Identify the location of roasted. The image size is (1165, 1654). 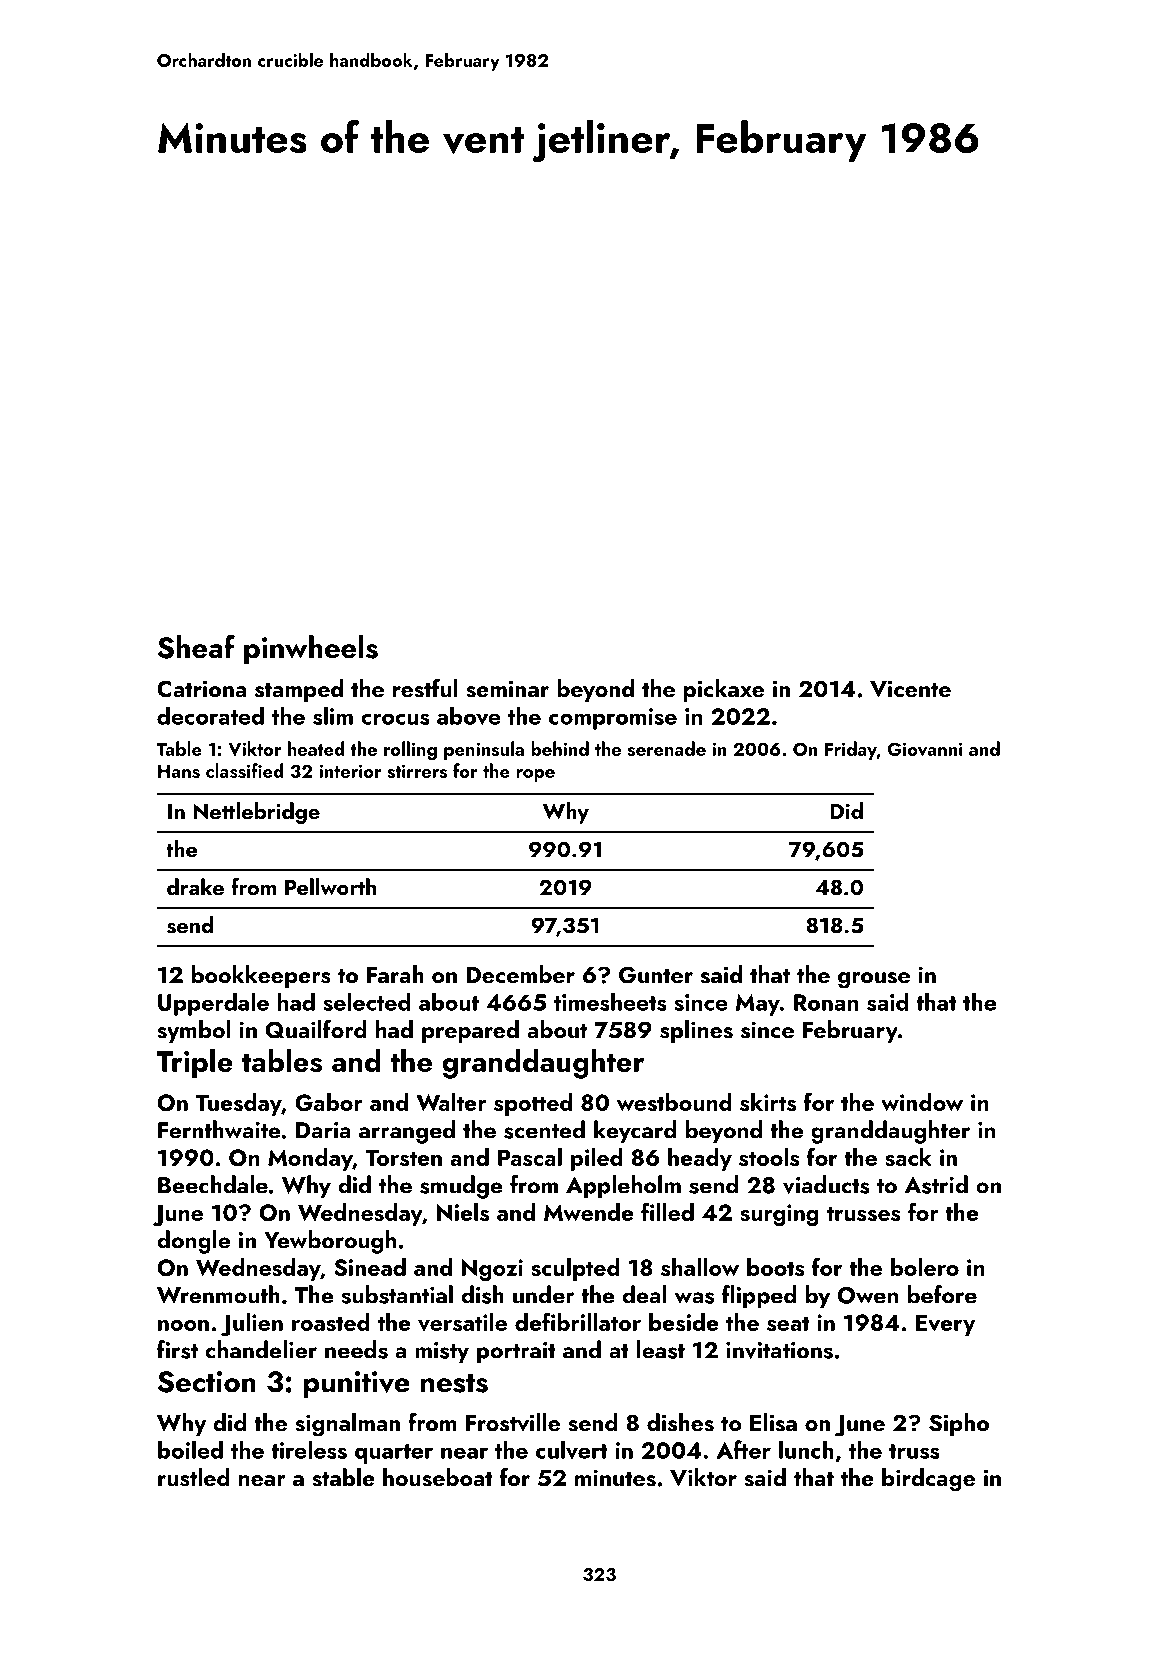
(331, 1322).
